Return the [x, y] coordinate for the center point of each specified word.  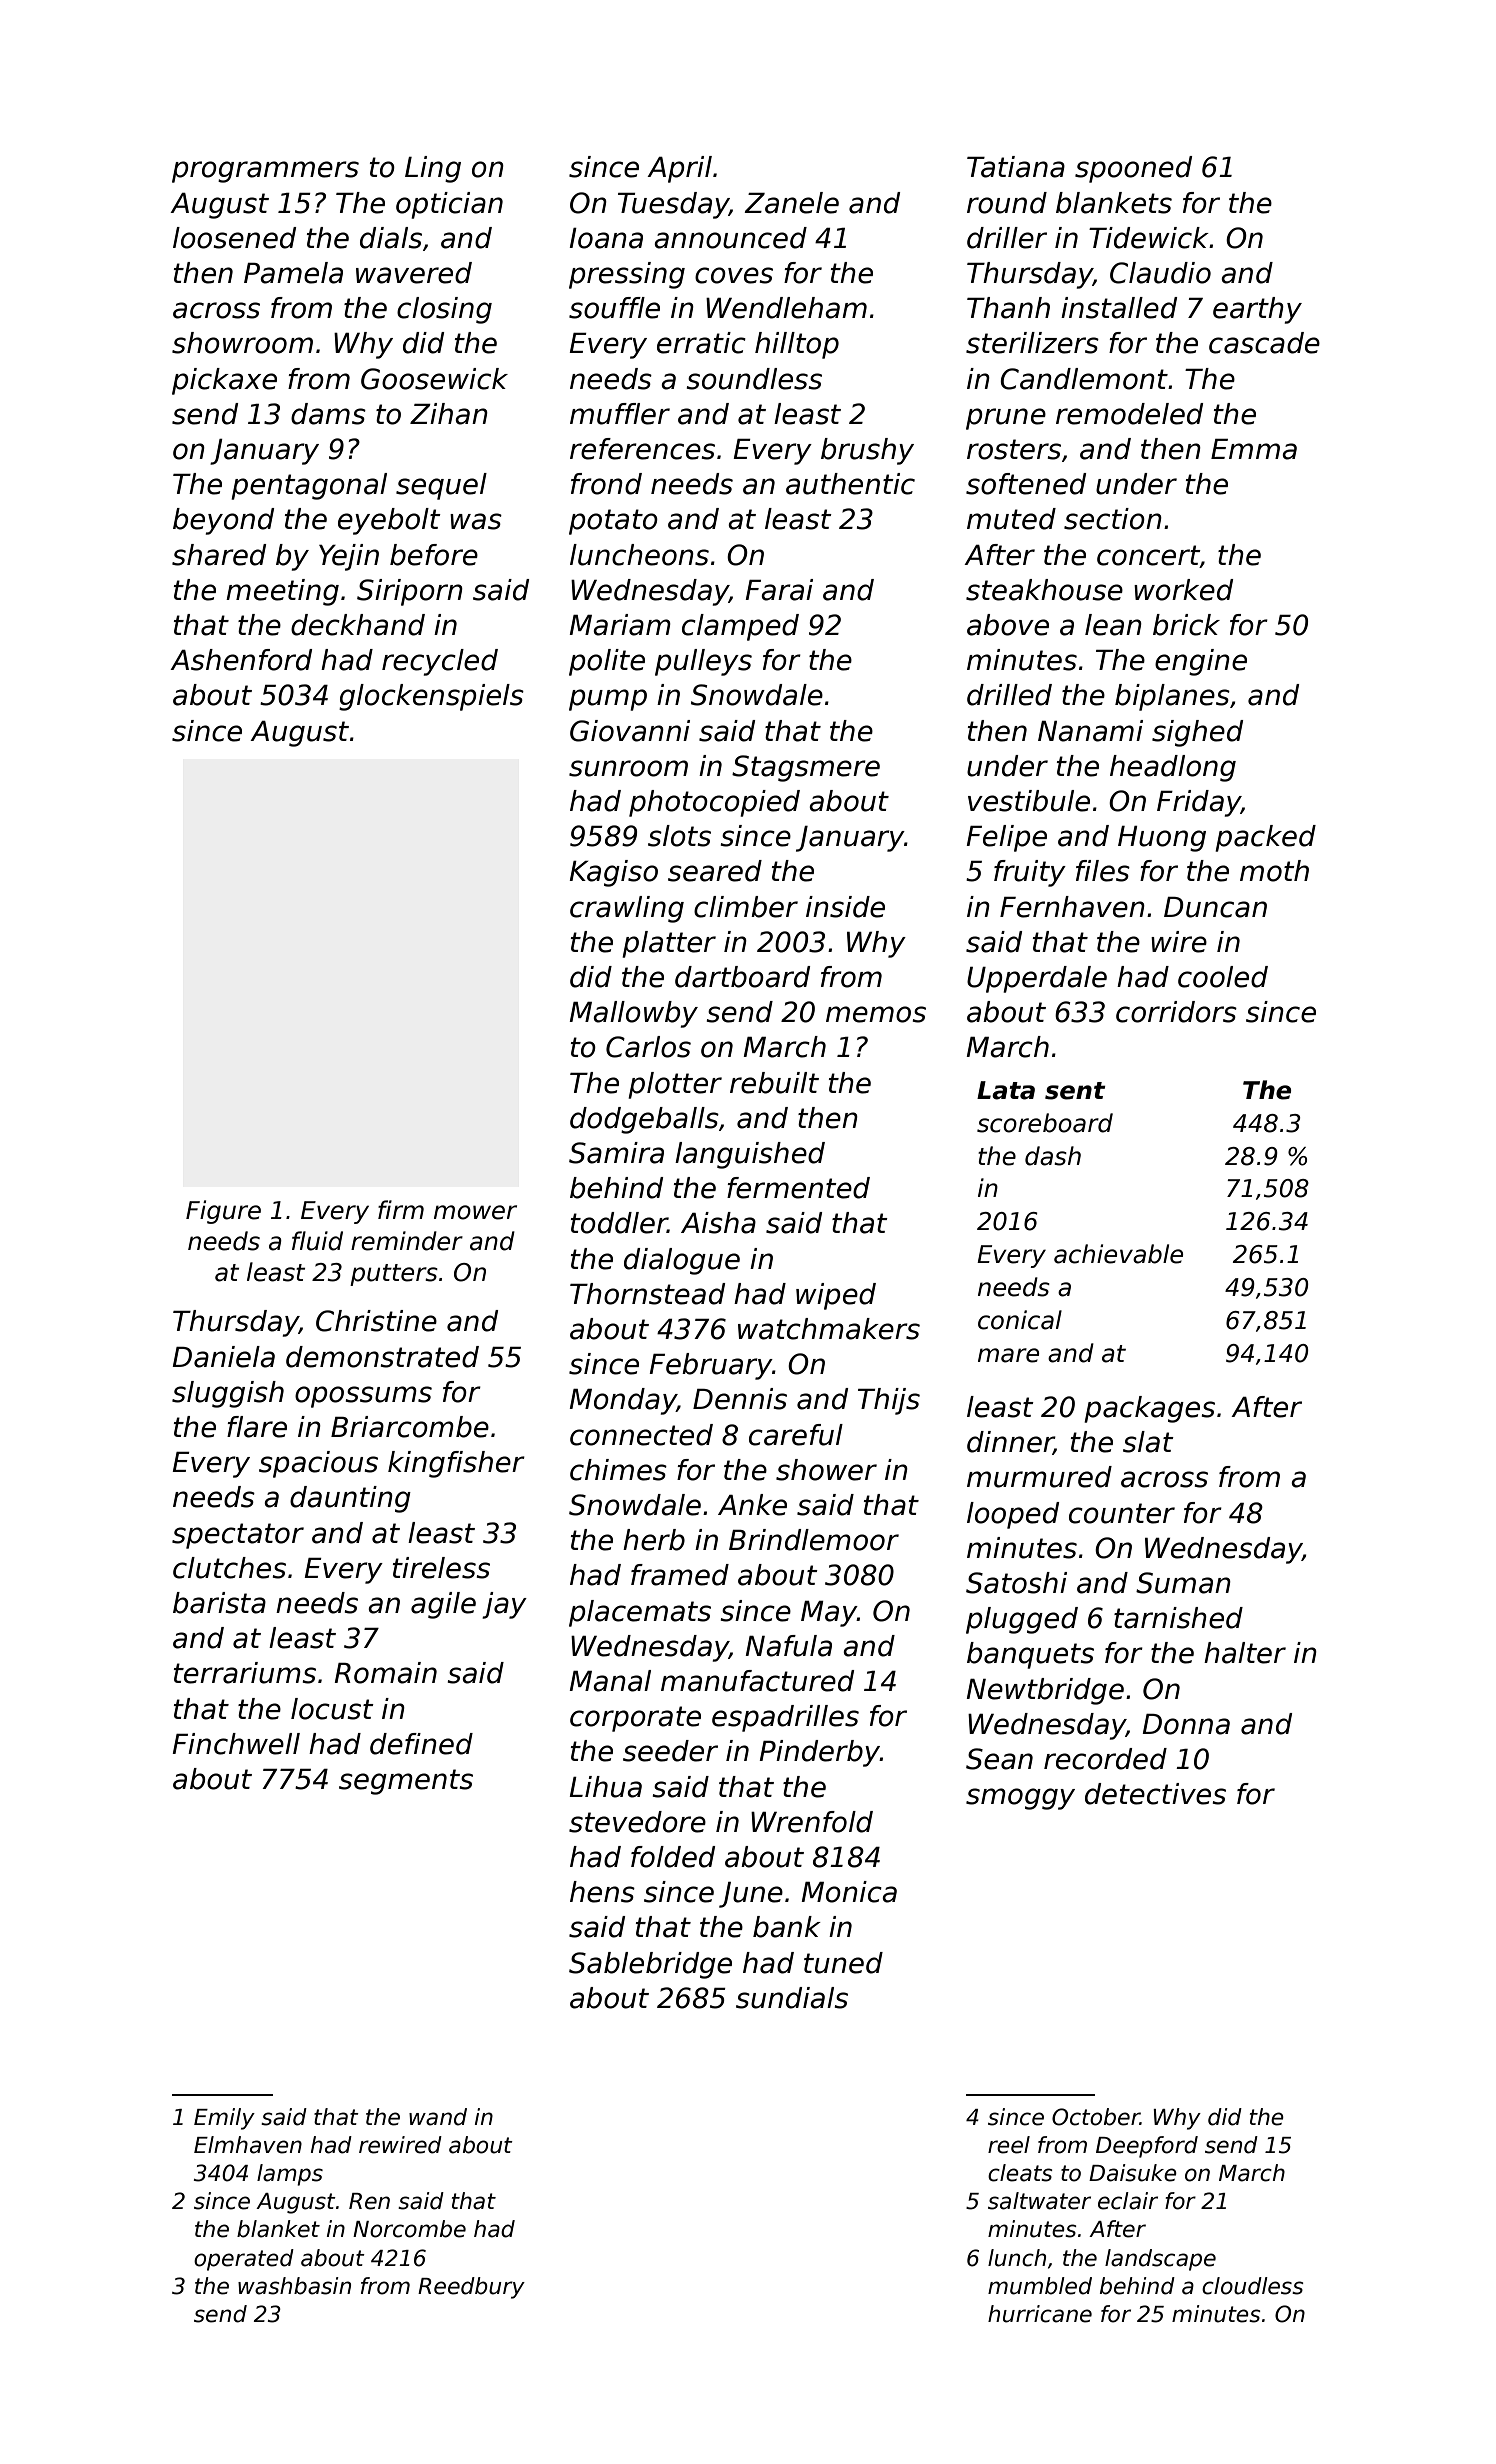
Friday [1199, 803]
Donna [1186, 1724]
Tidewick [1149, 238]
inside [845, 907]
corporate [635, 1719]
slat [1148, 1442]
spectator [238, 1536]
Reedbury [471, 2288]
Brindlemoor [814, 1540]
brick [1186, 625]
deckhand [358, 625]
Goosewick [434, 379]
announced [730, 238]
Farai [779, 590]
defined [421, 1744]
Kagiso [613, 873]
